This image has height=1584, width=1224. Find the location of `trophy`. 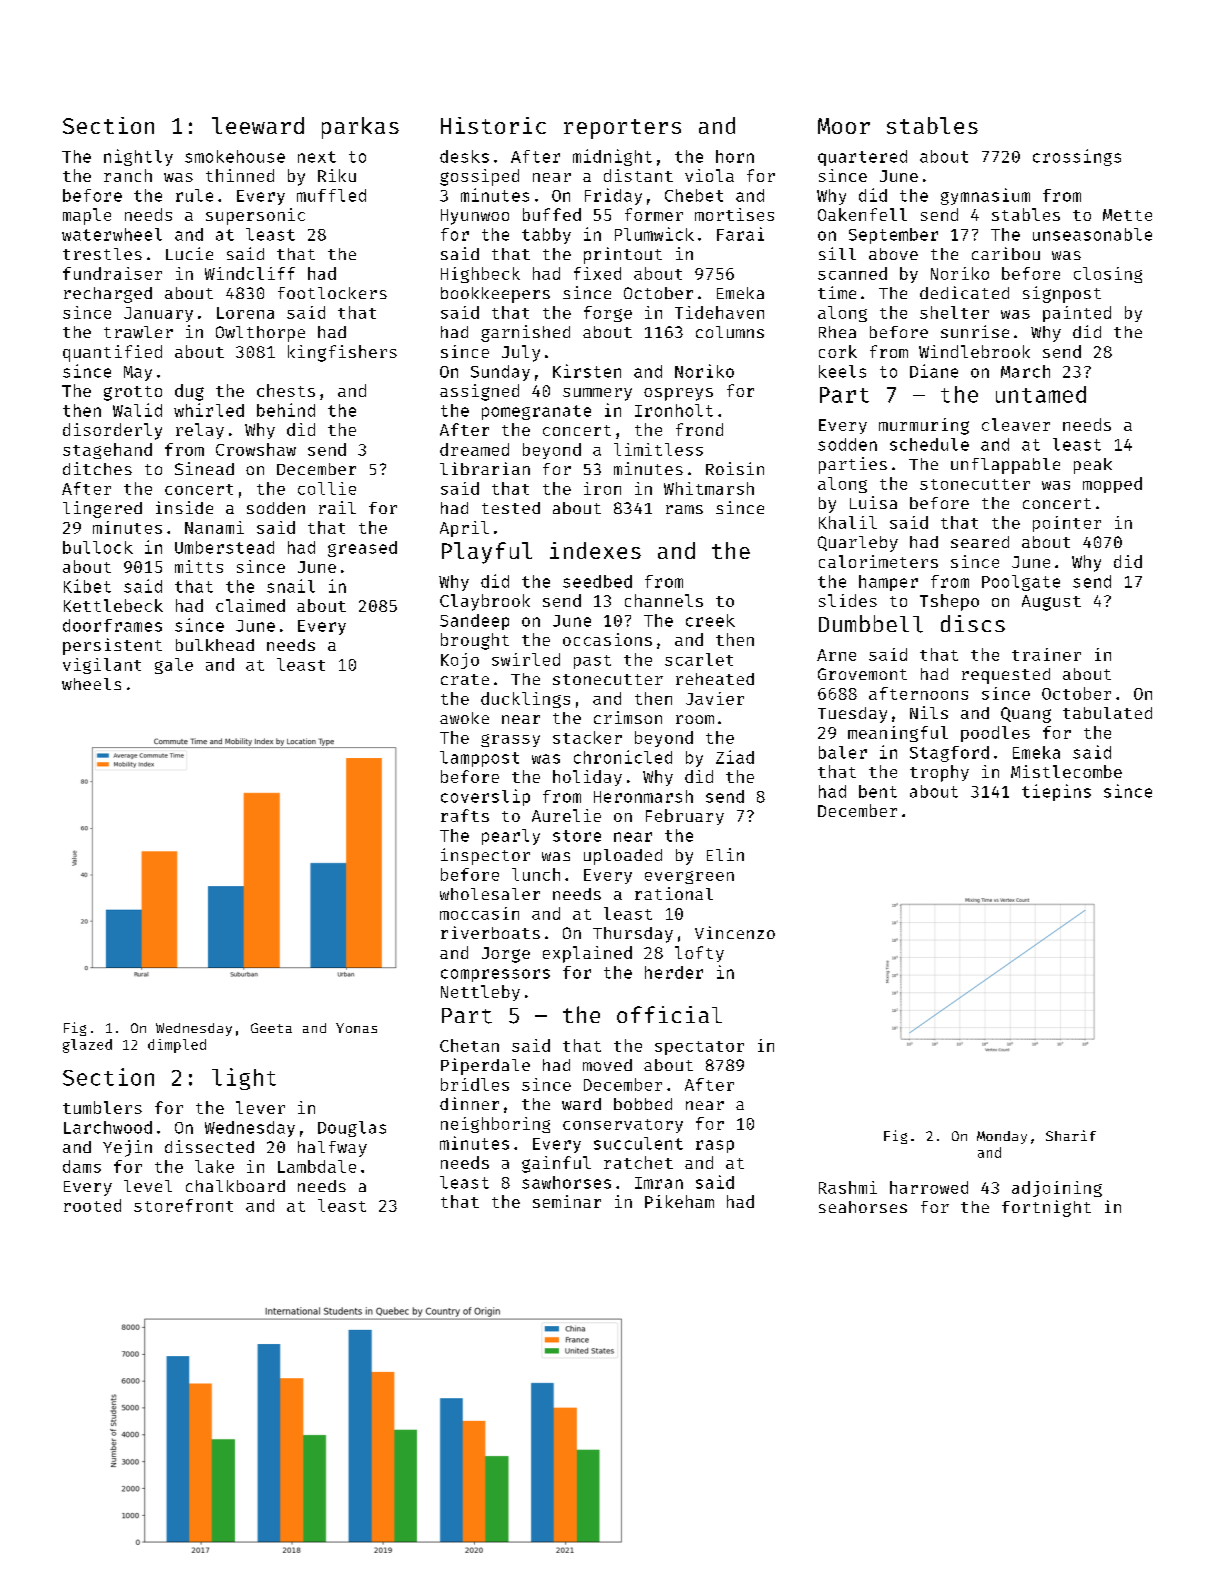

trophy is located at coordinates (939, 773).
